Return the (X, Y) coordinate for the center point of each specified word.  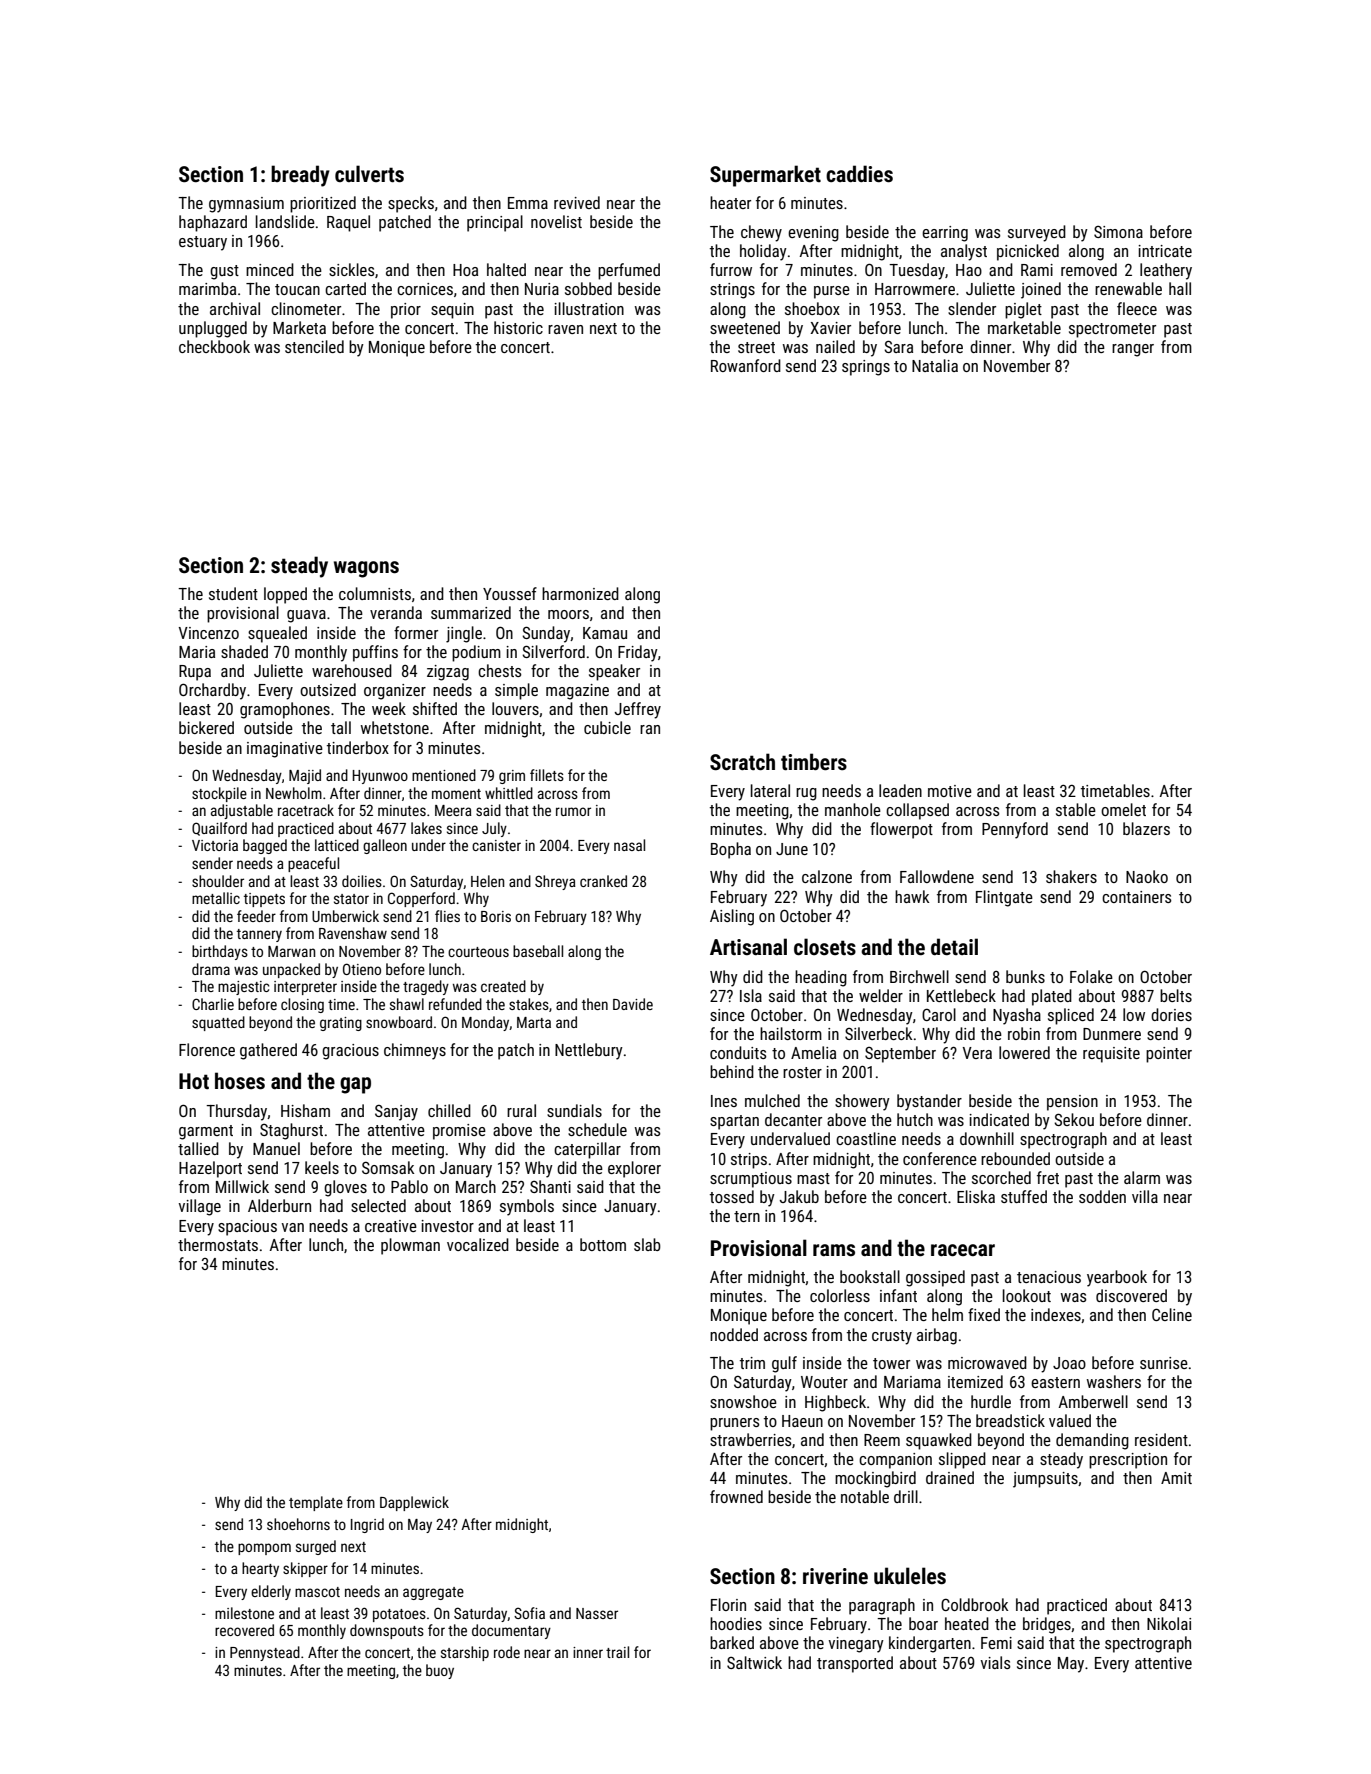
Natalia (935, 365)
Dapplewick (414, 1503)
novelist (556, 221)
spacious (247, 1228)
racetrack (306, 810)
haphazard (213, 223)
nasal (629, 845)
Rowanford (746, 365)
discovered (1131, 1295)
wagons (366, 569)
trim (752, 1363)
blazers (1146, 828)
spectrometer (1112, 330)
